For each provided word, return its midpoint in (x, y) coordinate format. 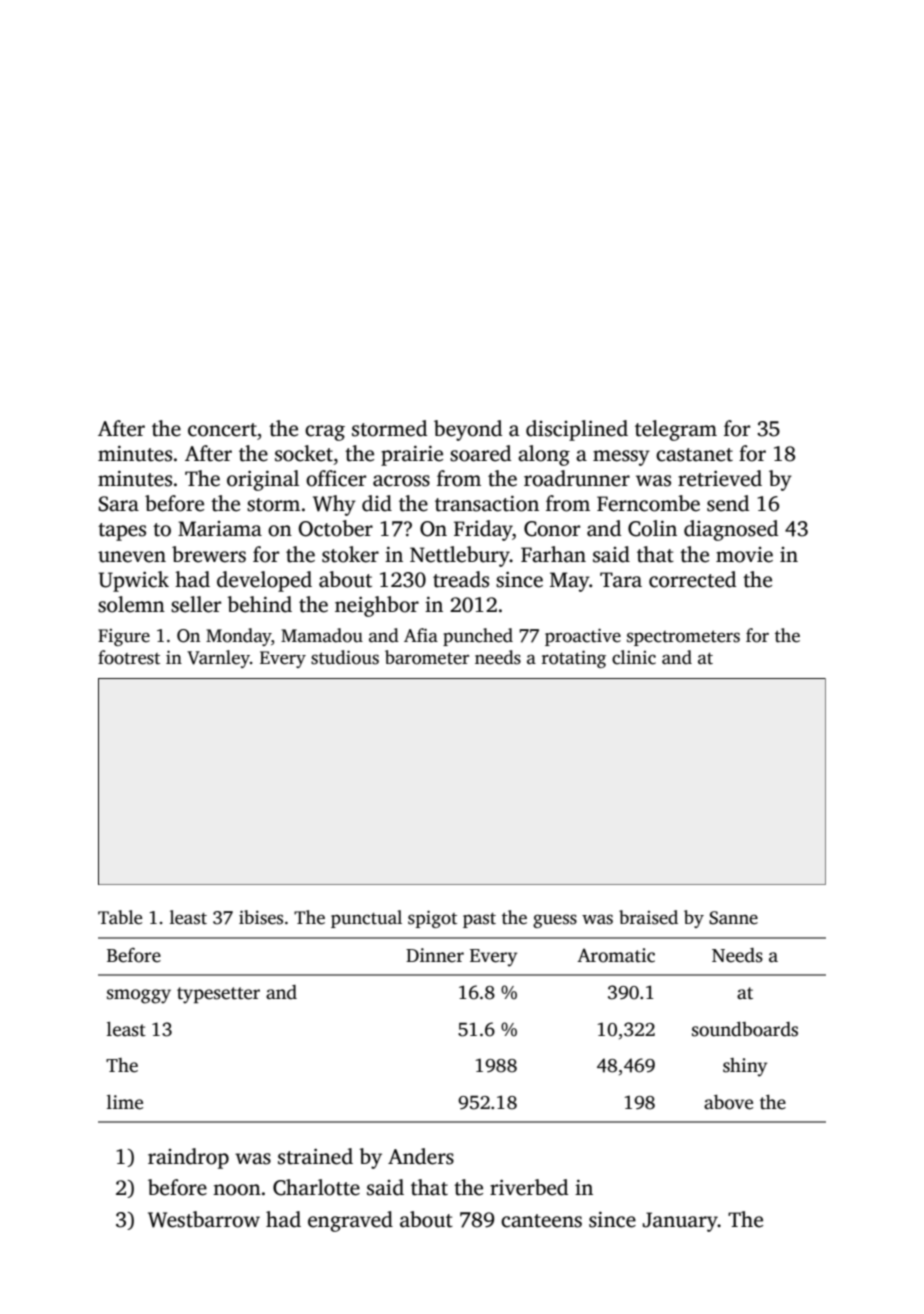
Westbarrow (204, 1219)
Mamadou (322, 635)
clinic (634, 657)
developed (264, 581)
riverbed (529, 1187)
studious (345, 657)
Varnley (218, 659)
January (680, 1222)
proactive (583, 637)
